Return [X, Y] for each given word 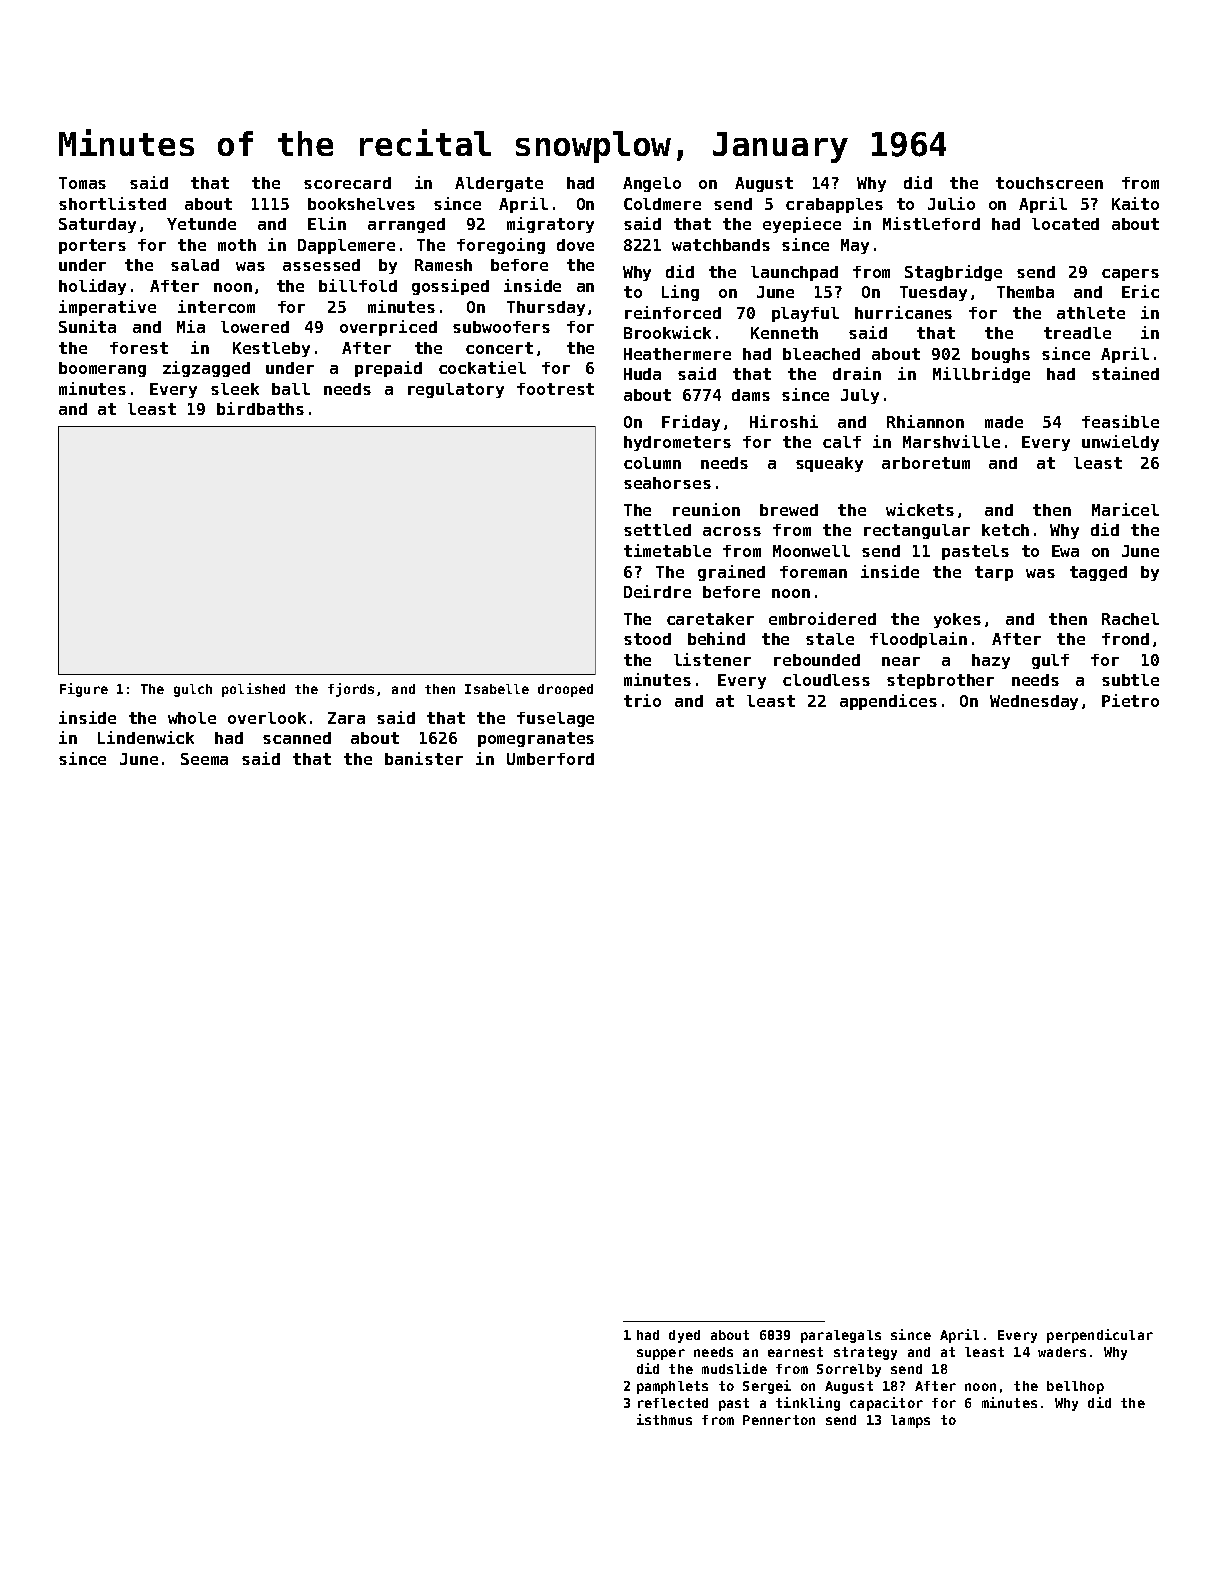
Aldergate [499, 184]
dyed [684, 1336]
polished [253, 690]
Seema [204, 759]
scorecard [347, 183]
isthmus [664, 1419]
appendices [888, 702]
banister [424, 758]
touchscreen [1049, 183]
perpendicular [1100, 1336]
